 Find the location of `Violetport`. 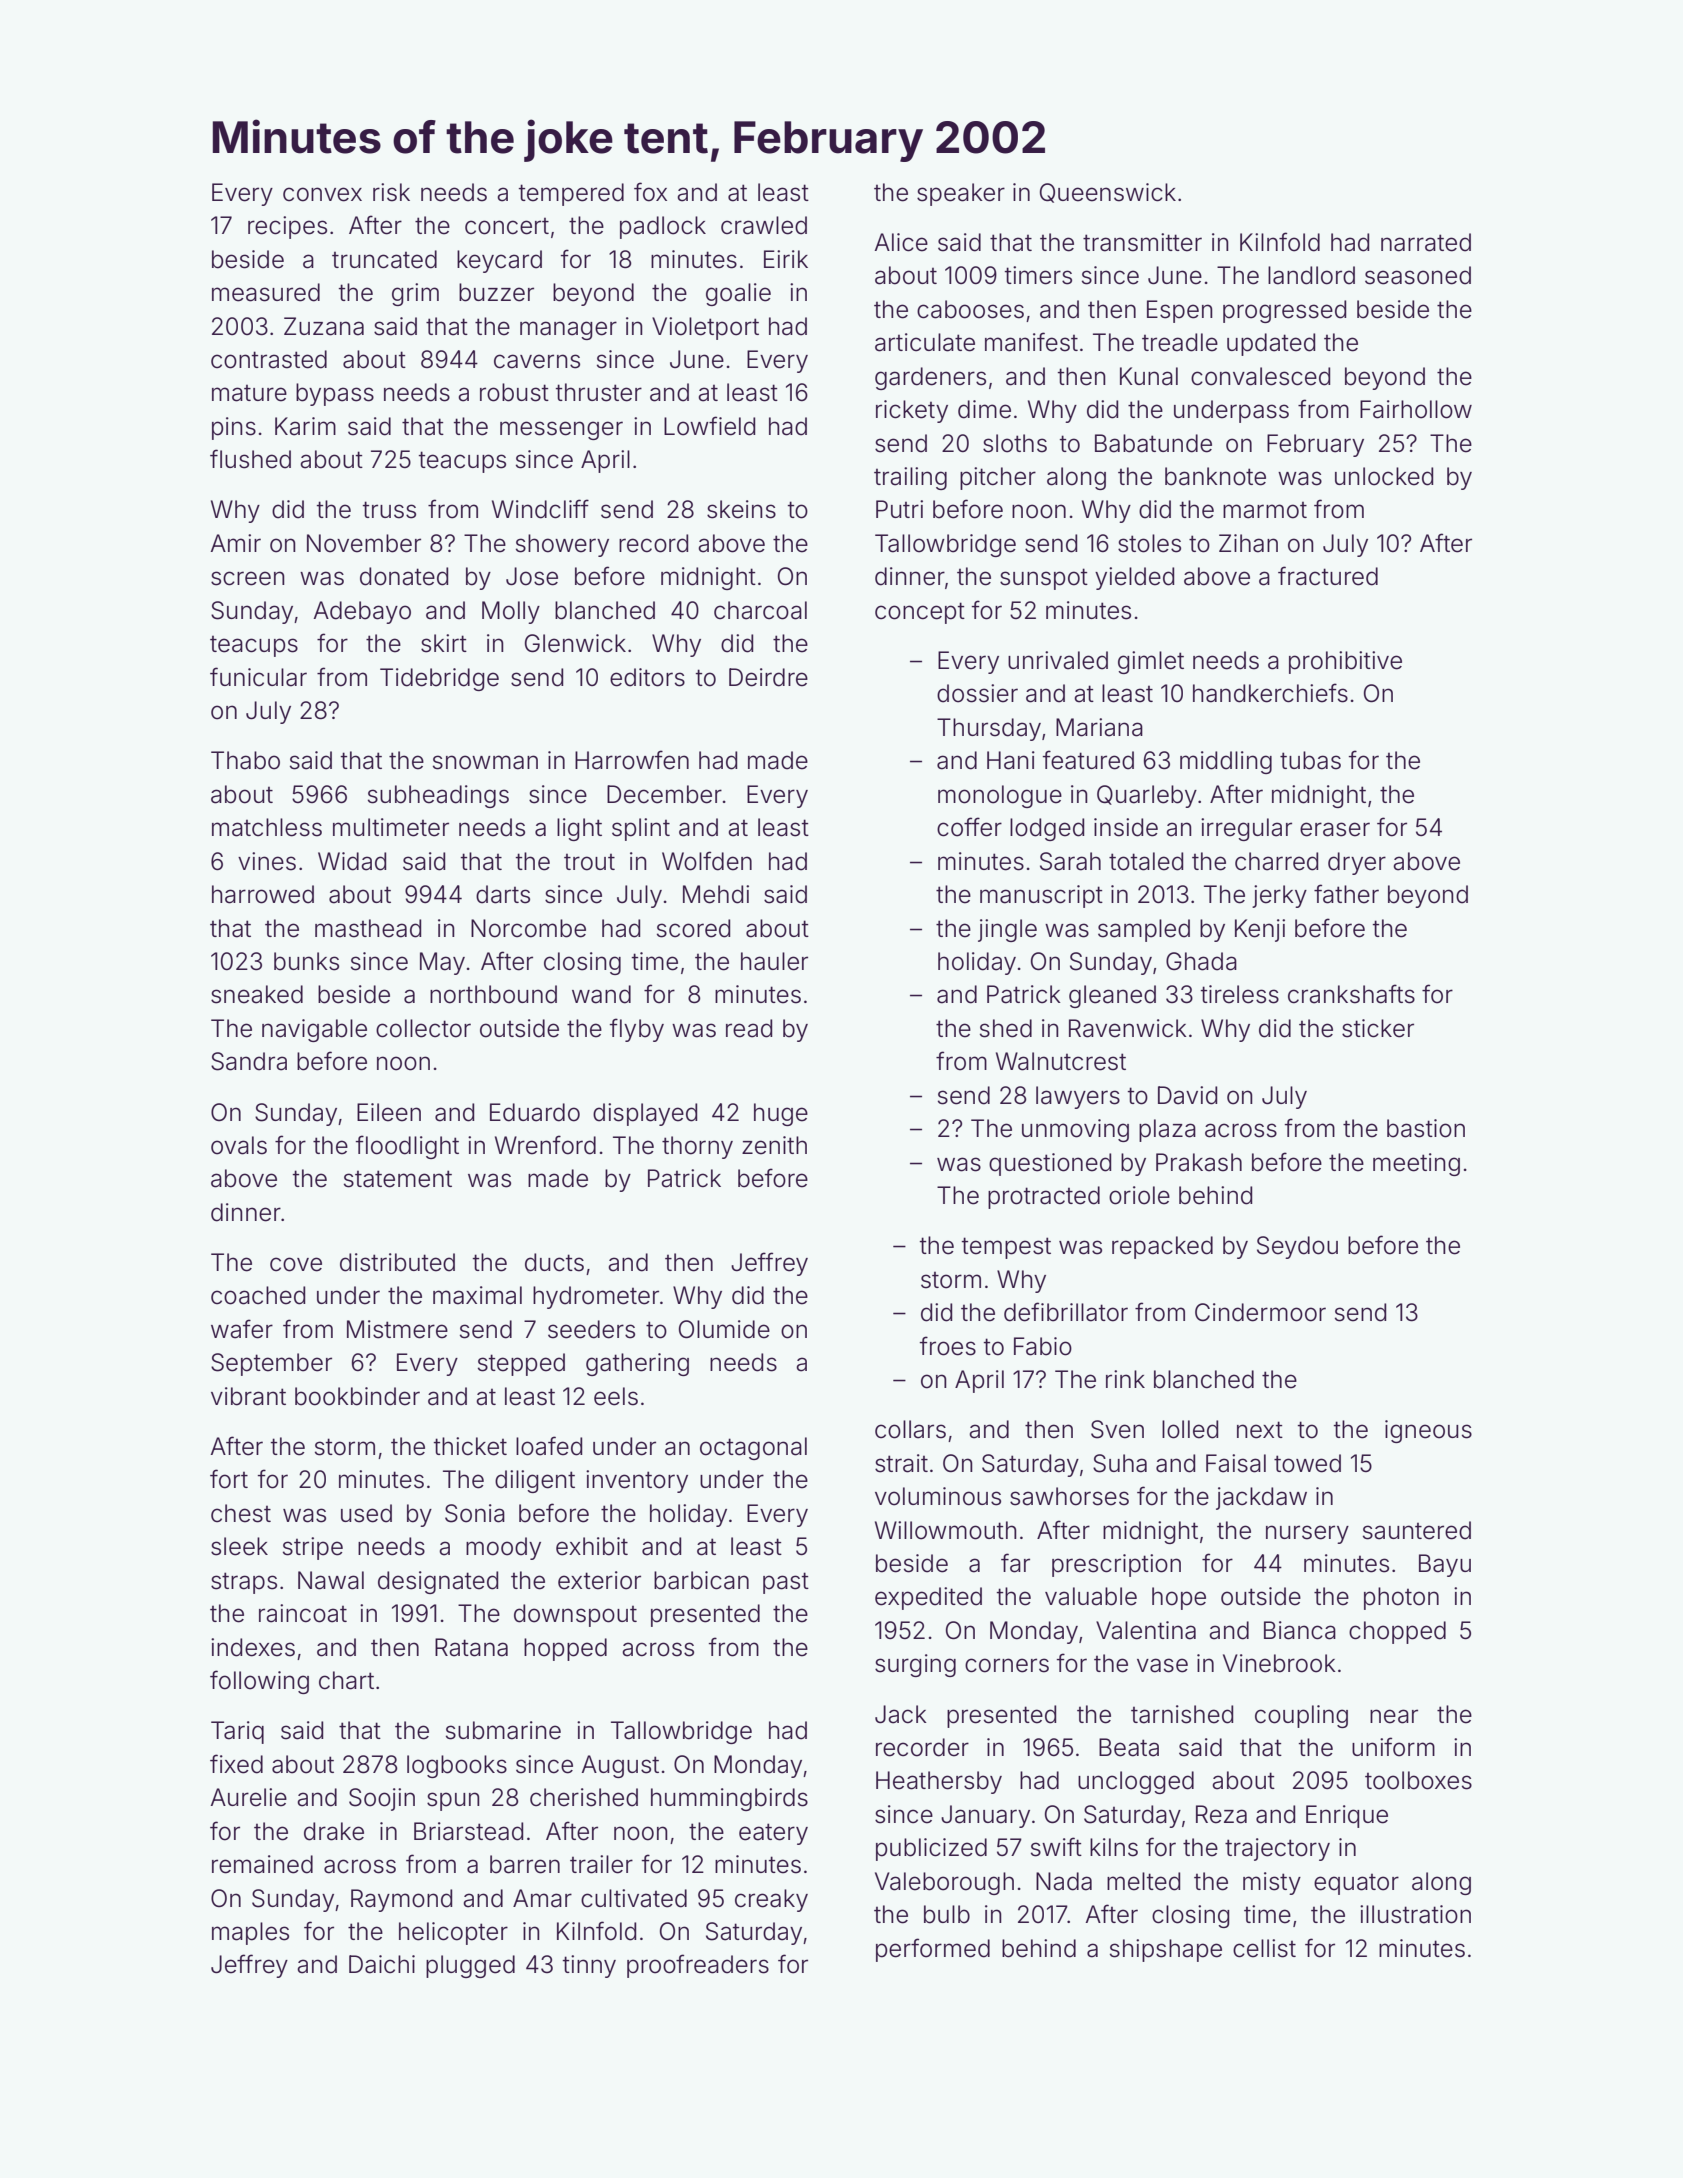

Violetport is located at coordinates (705, 328).
